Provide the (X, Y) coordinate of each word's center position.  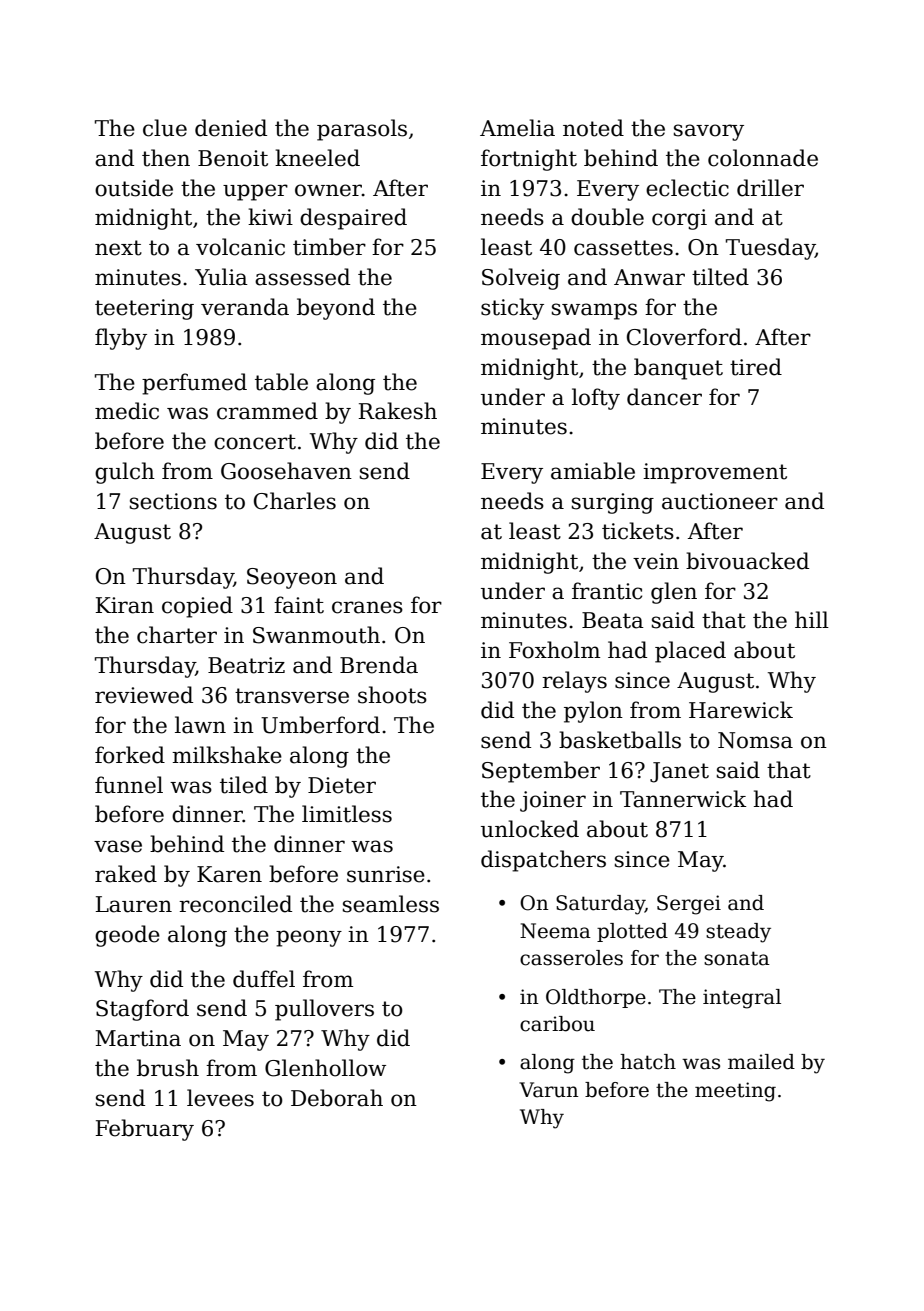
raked (126, 874)
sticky (512, 309)
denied (231, 128)
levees (220, 1098)
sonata (737, 958)
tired (756, 367)
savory (709, 132)
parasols (362, 130)
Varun (548, 1090)
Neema (555, 931)
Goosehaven (286, 471)
